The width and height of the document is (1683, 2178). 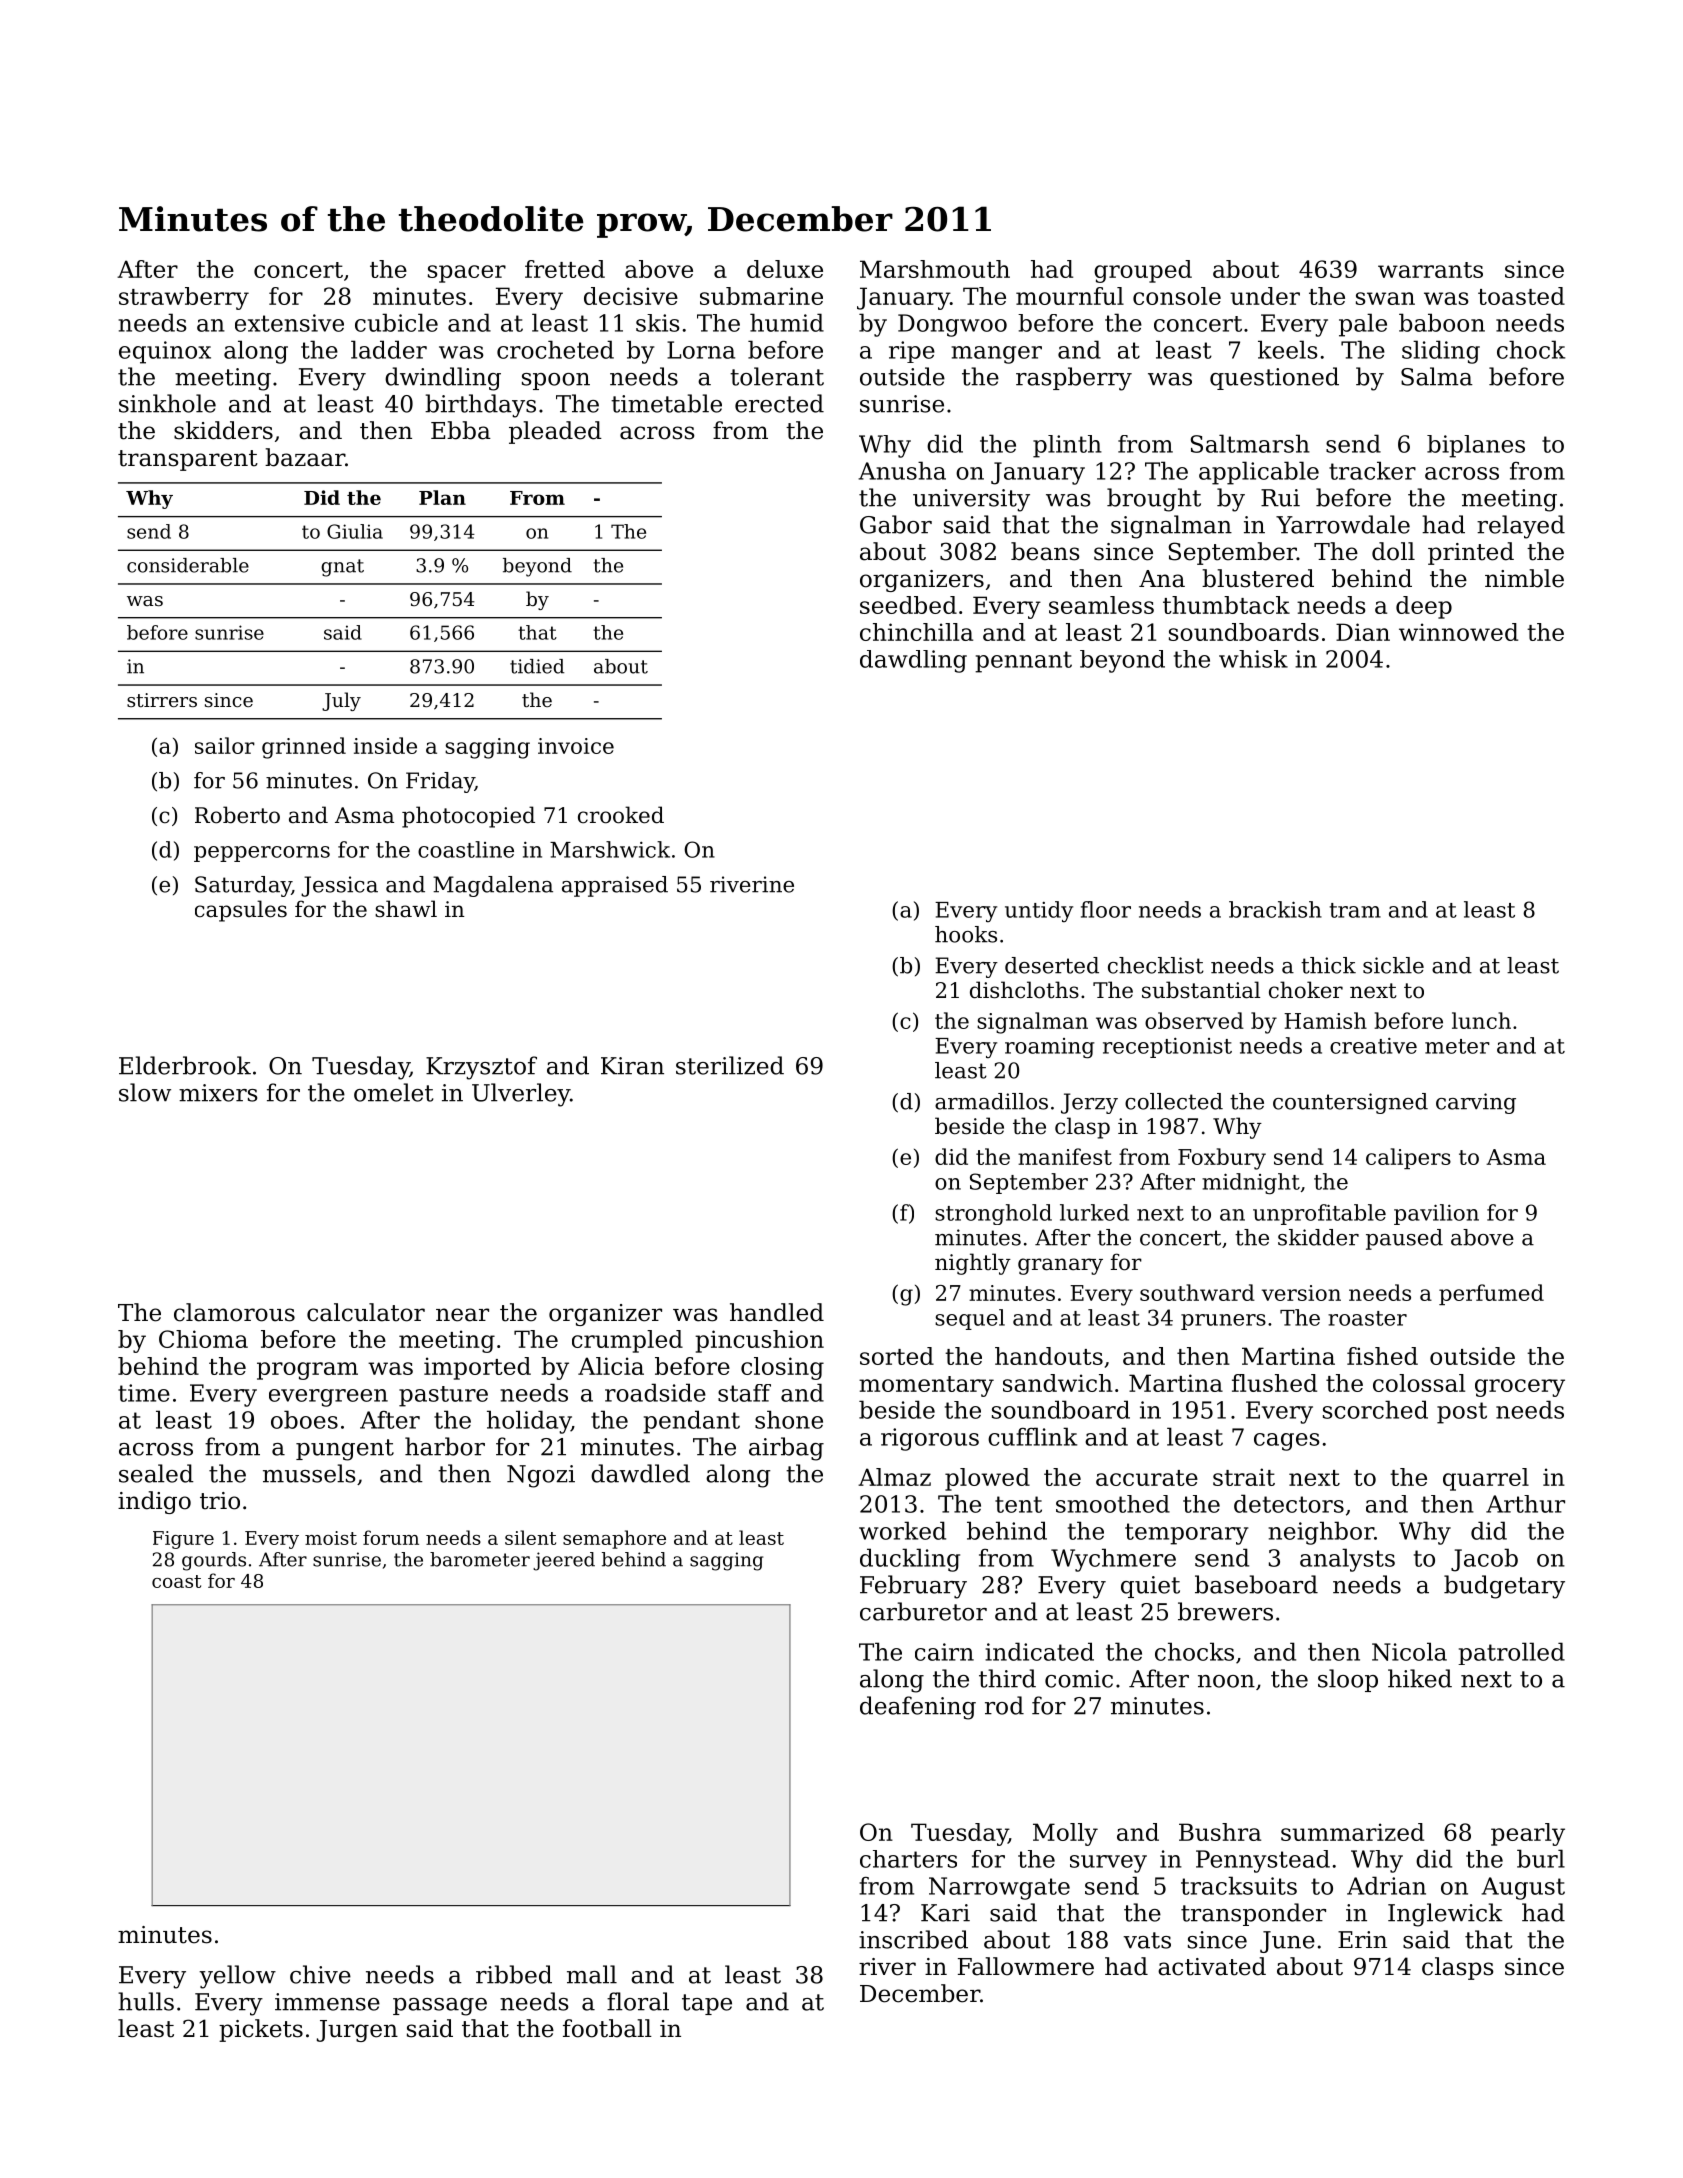 What do you see at coordinates (146, 2001) in the document?
I see `hulls` at bounding box center [146, 2001].
